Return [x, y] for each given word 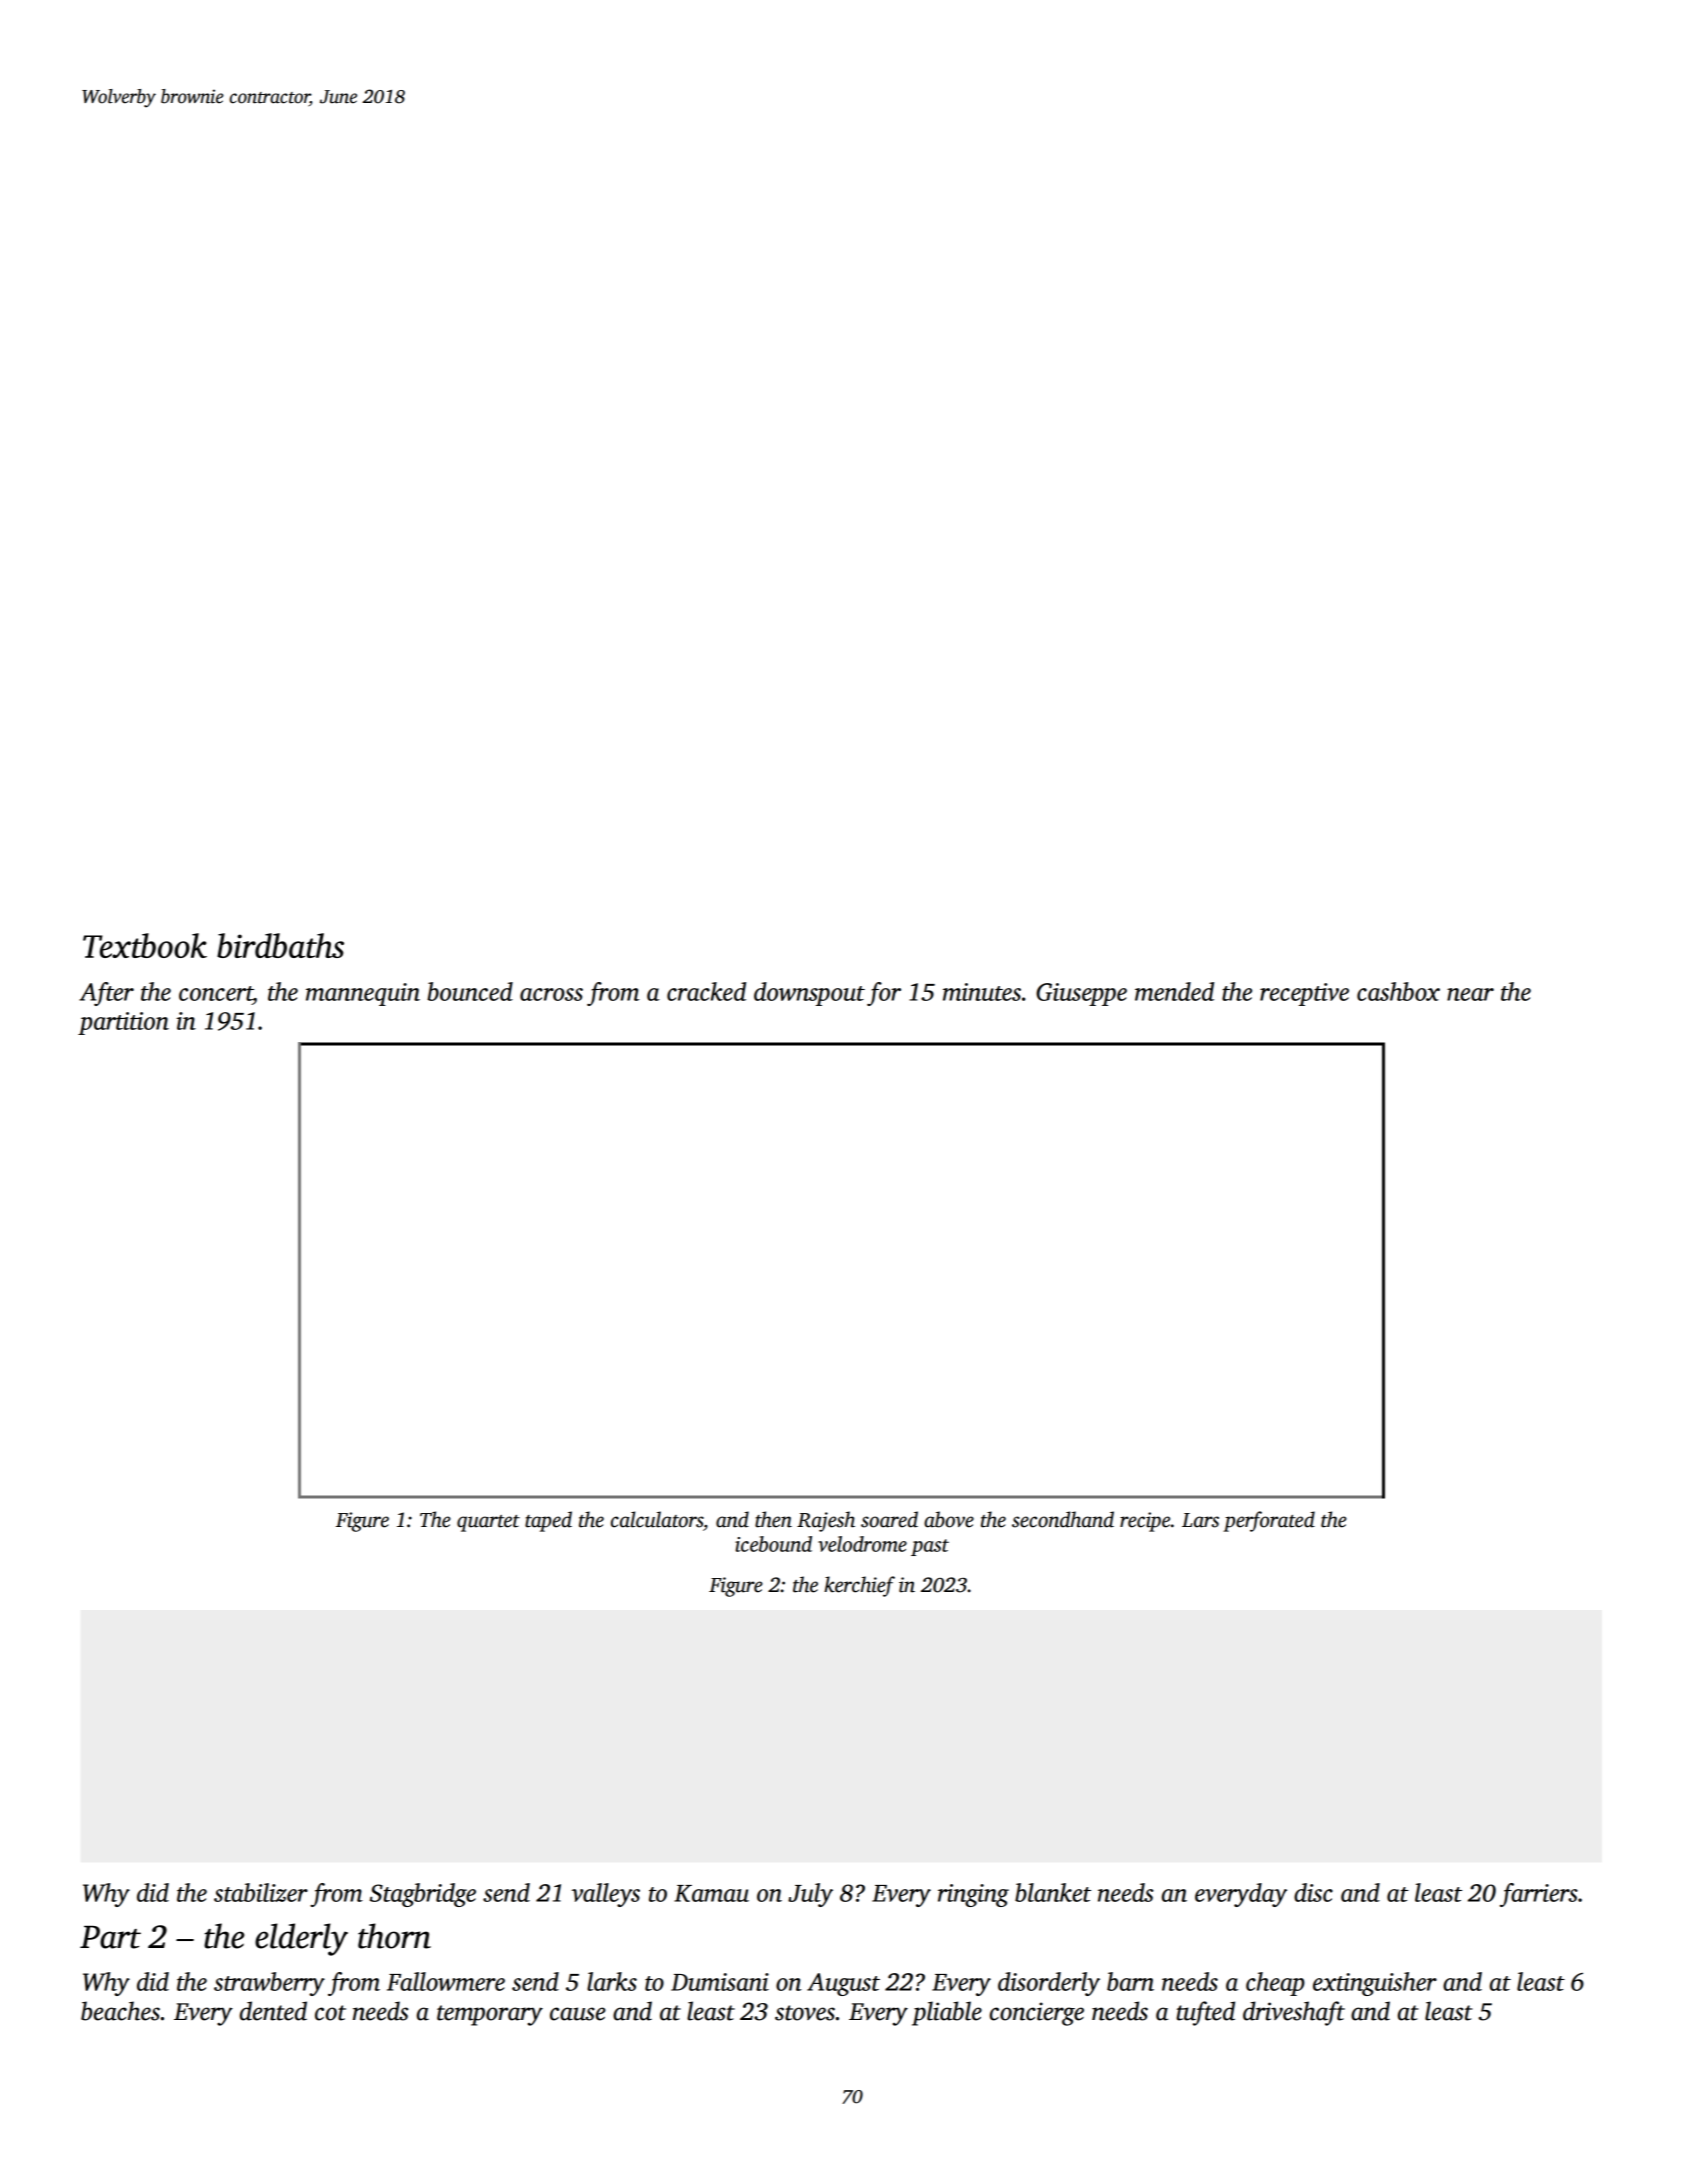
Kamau [711, 1893]
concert [216, 993]
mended [1174, 991]
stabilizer [261, 1892]
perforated [1269, 1521]
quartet [488, 1523]
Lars [1200, 1520]
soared [889, 1519]
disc [1313, 1892]
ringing [973, 1895]
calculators [657, 1519]
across [551, 994]
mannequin [363, 994]
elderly [301, 1939]
